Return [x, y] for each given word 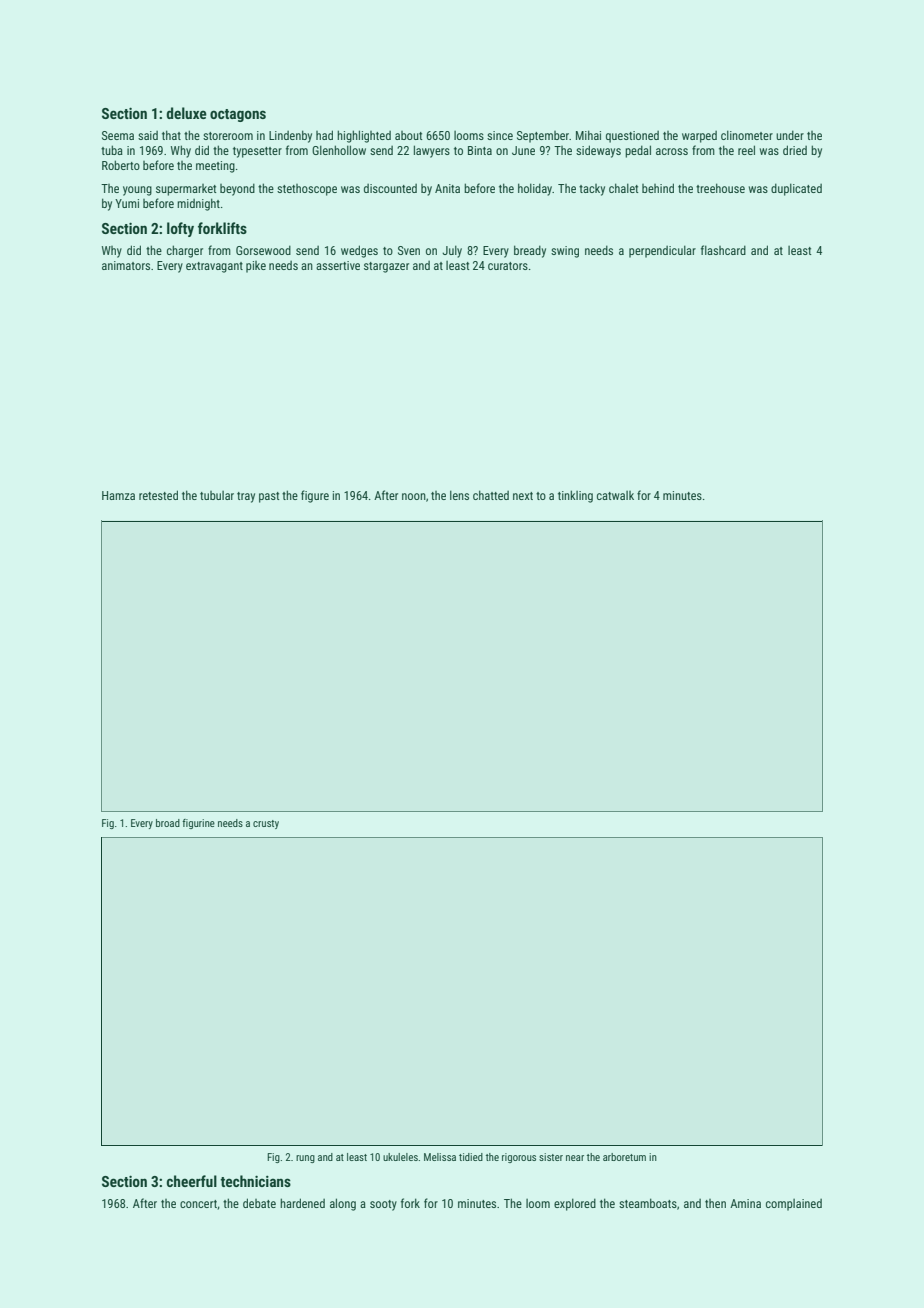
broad [168, 823]
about [408, 135]
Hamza [118, 495]
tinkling [575, 496]
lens [459, 495]
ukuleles [400, 1157]
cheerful [192, 1181]
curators [508, 266]
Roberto [121, 165]
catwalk [615, 495]
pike [256, 267]
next [523, 496]
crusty [266, 824]
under [790, 135]
